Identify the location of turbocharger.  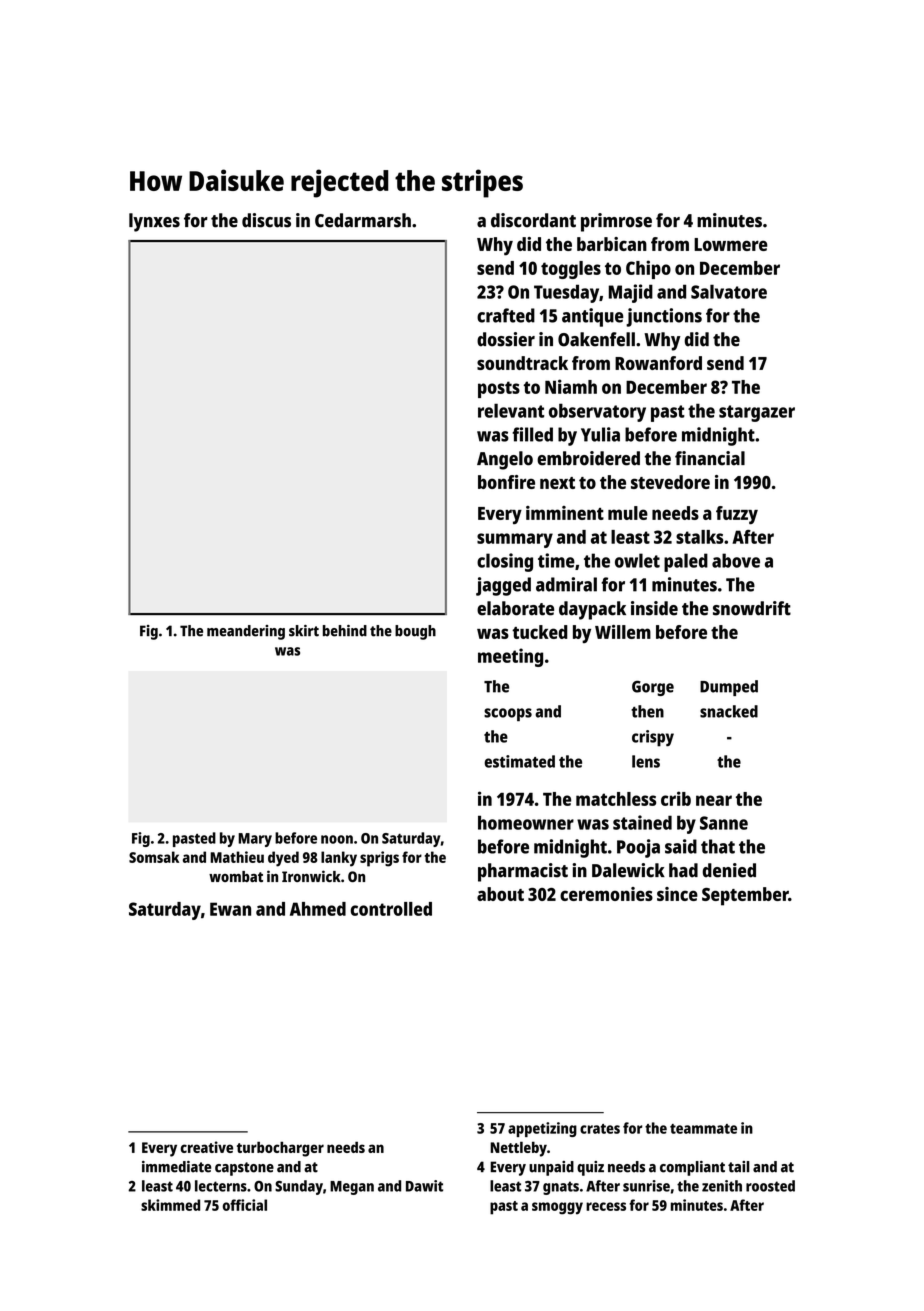
(280, 1149).
